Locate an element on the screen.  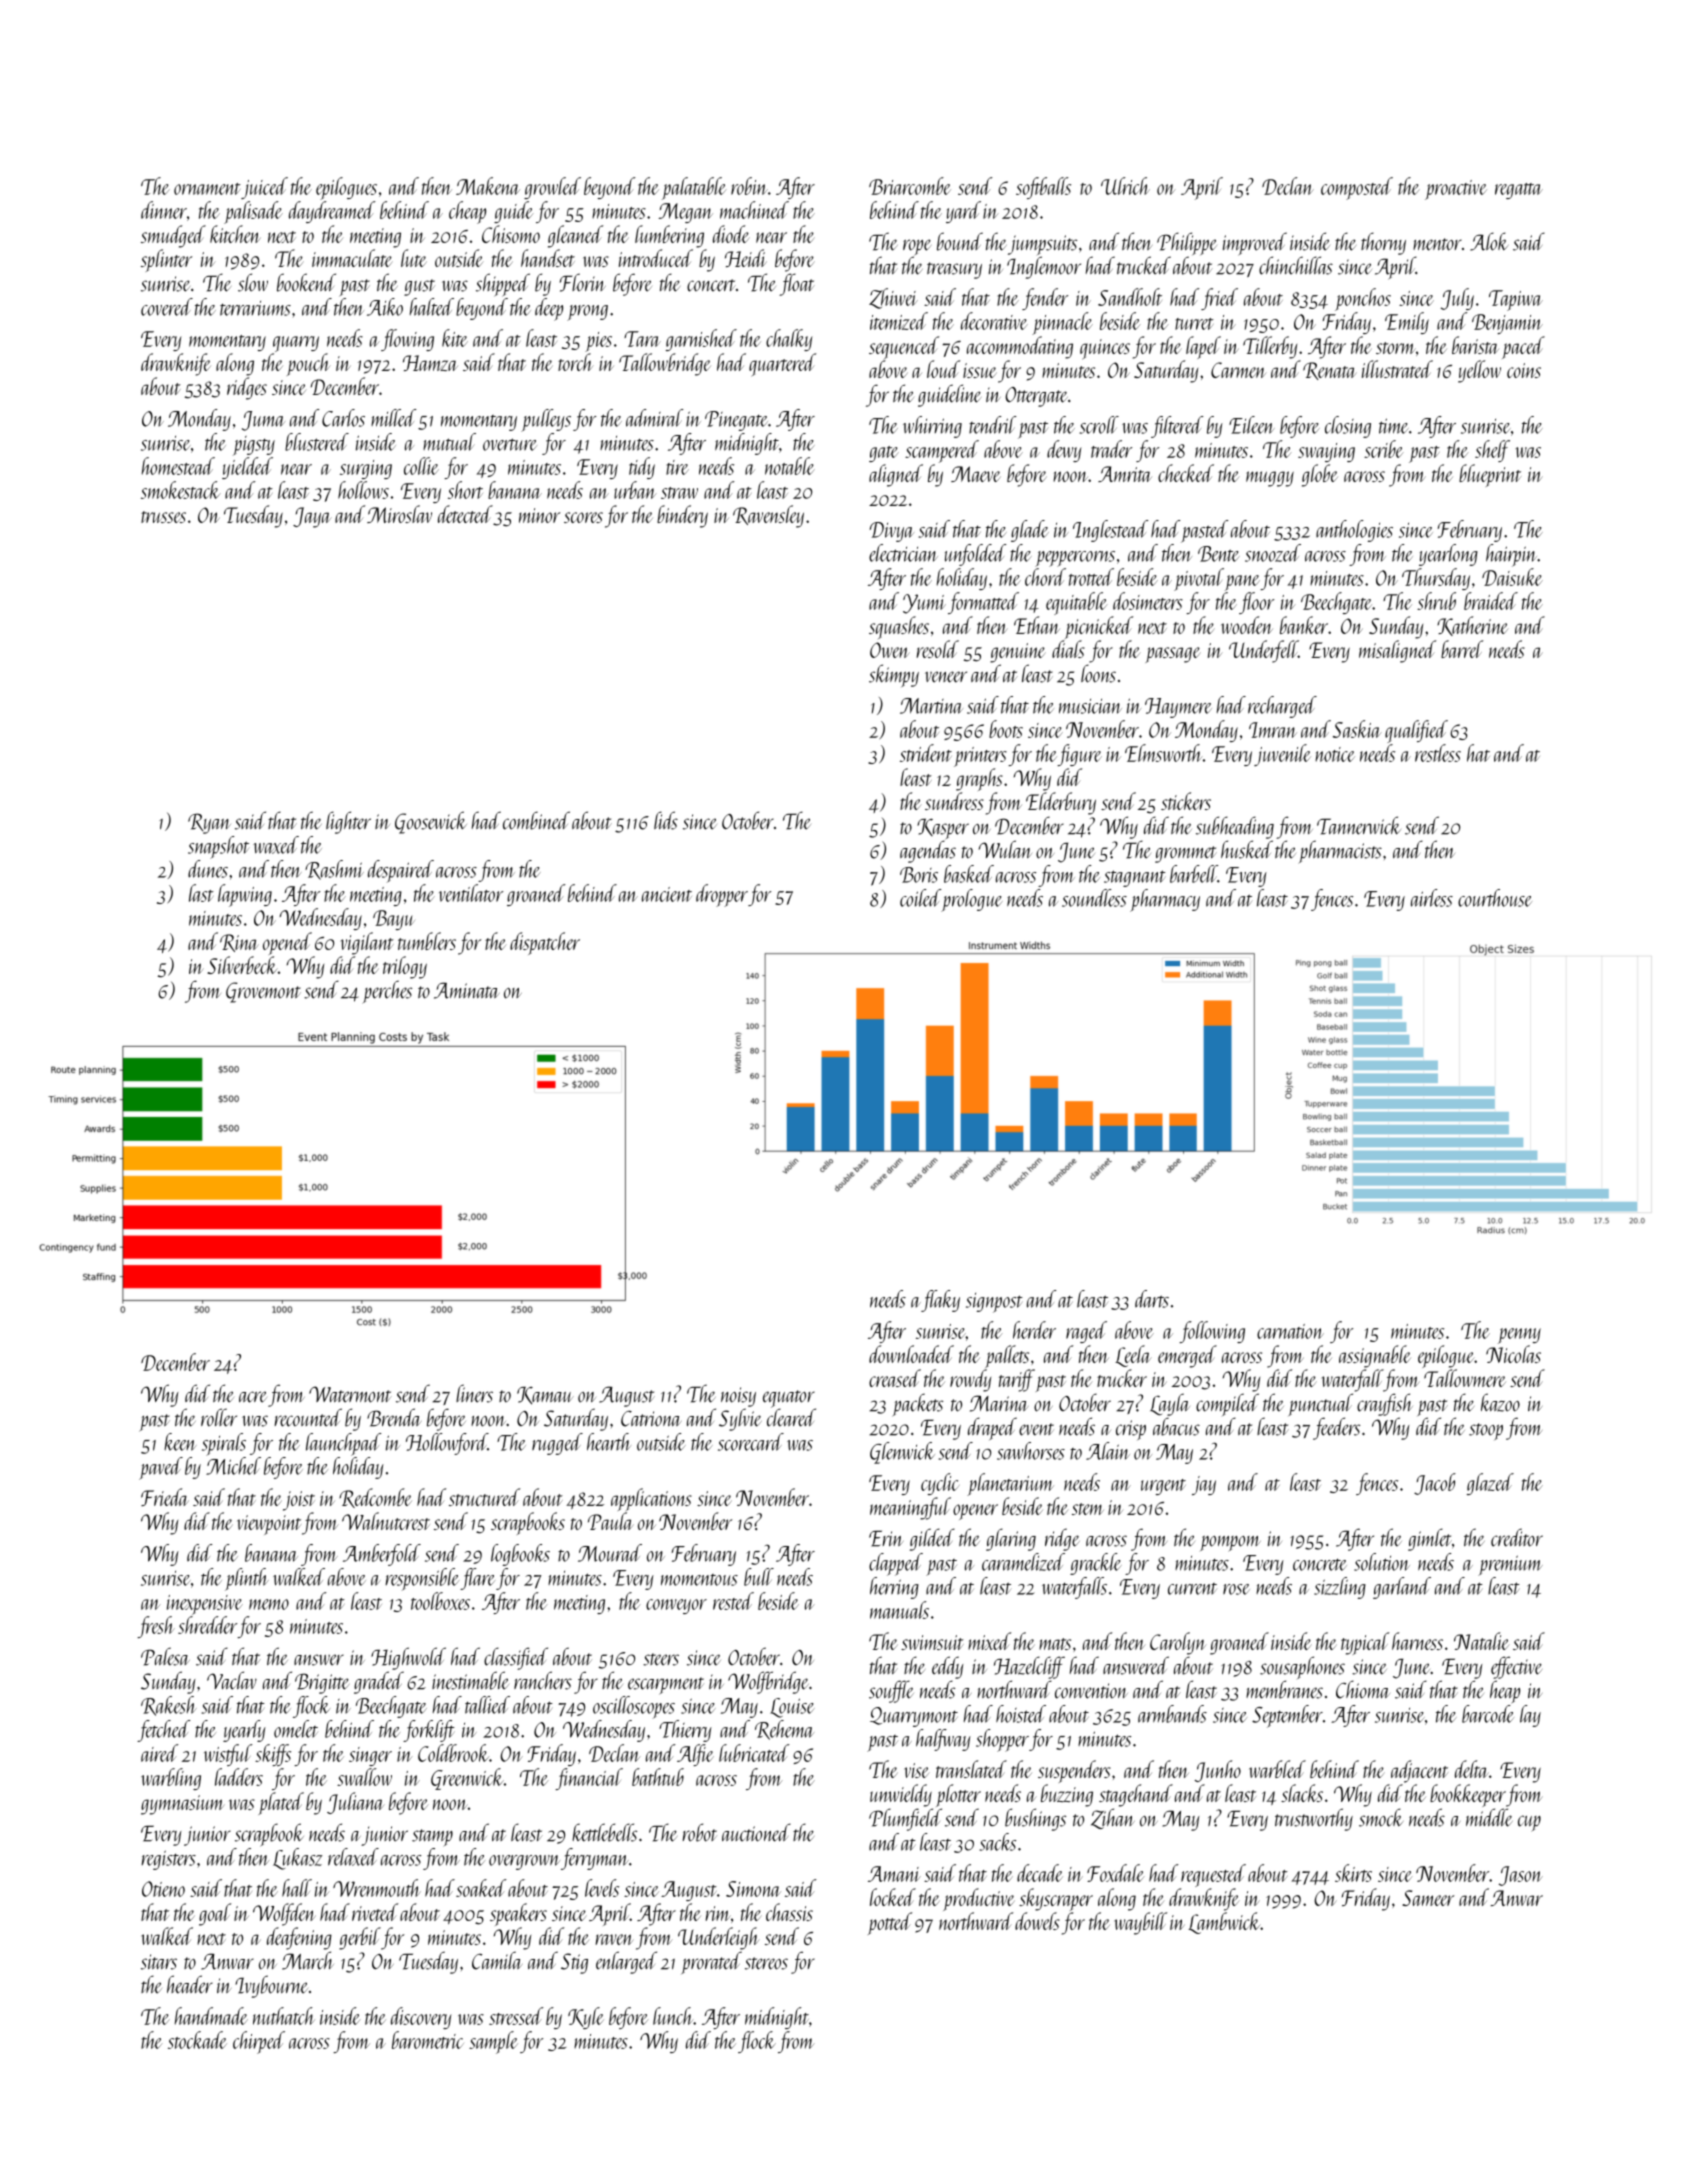
Hazelcliff is located at coordinates (1029, 1667).
